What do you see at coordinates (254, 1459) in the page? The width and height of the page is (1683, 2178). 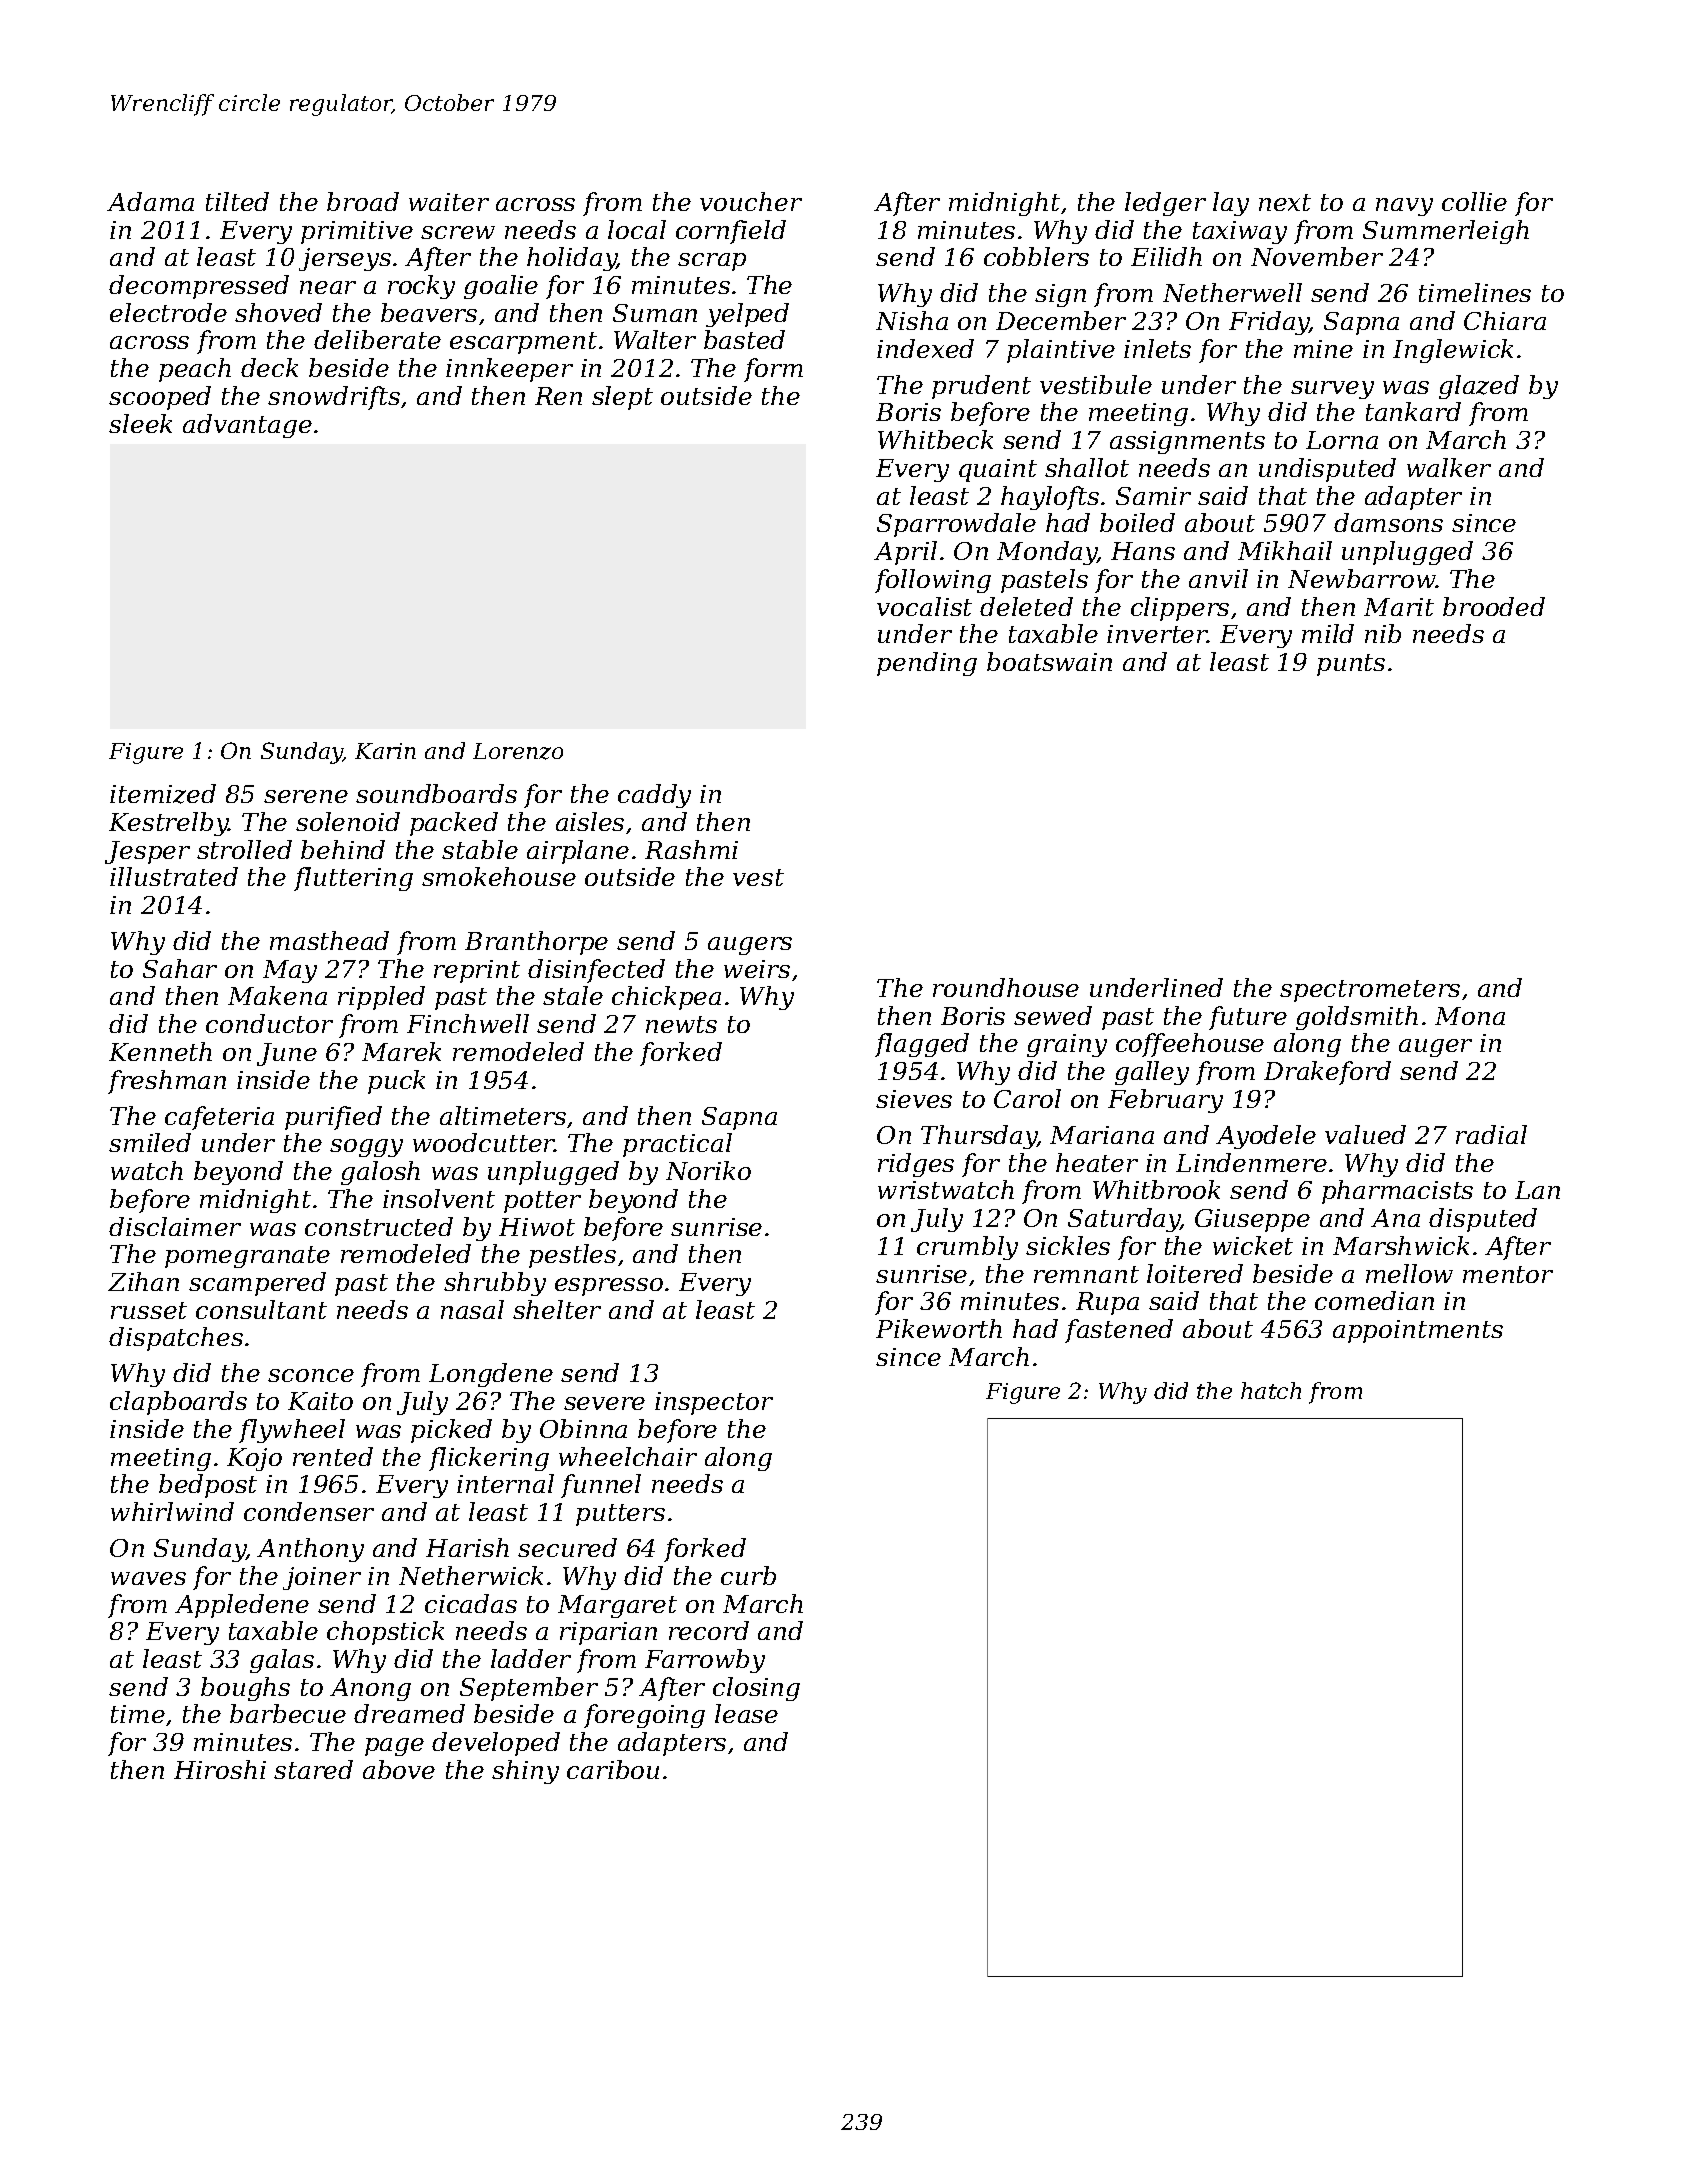 I see `Kojo` at bounding box center [254, 1459].
